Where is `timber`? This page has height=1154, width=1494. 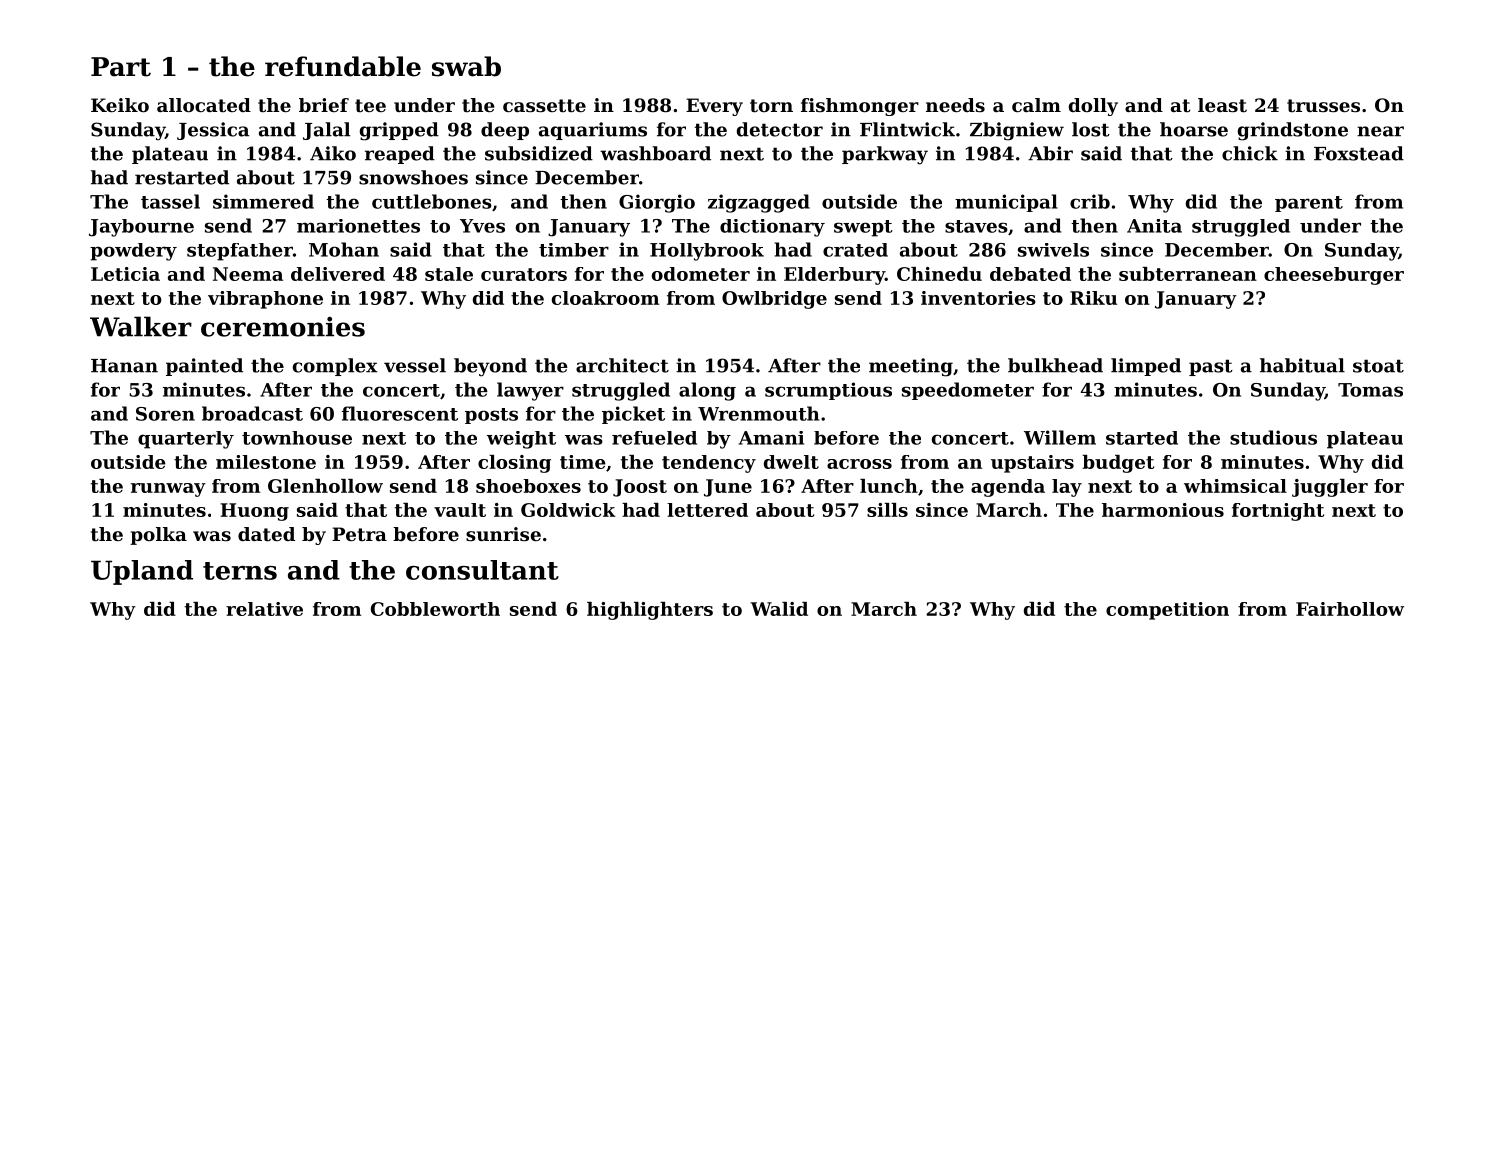 timber is located at coordinates (574, 250).
